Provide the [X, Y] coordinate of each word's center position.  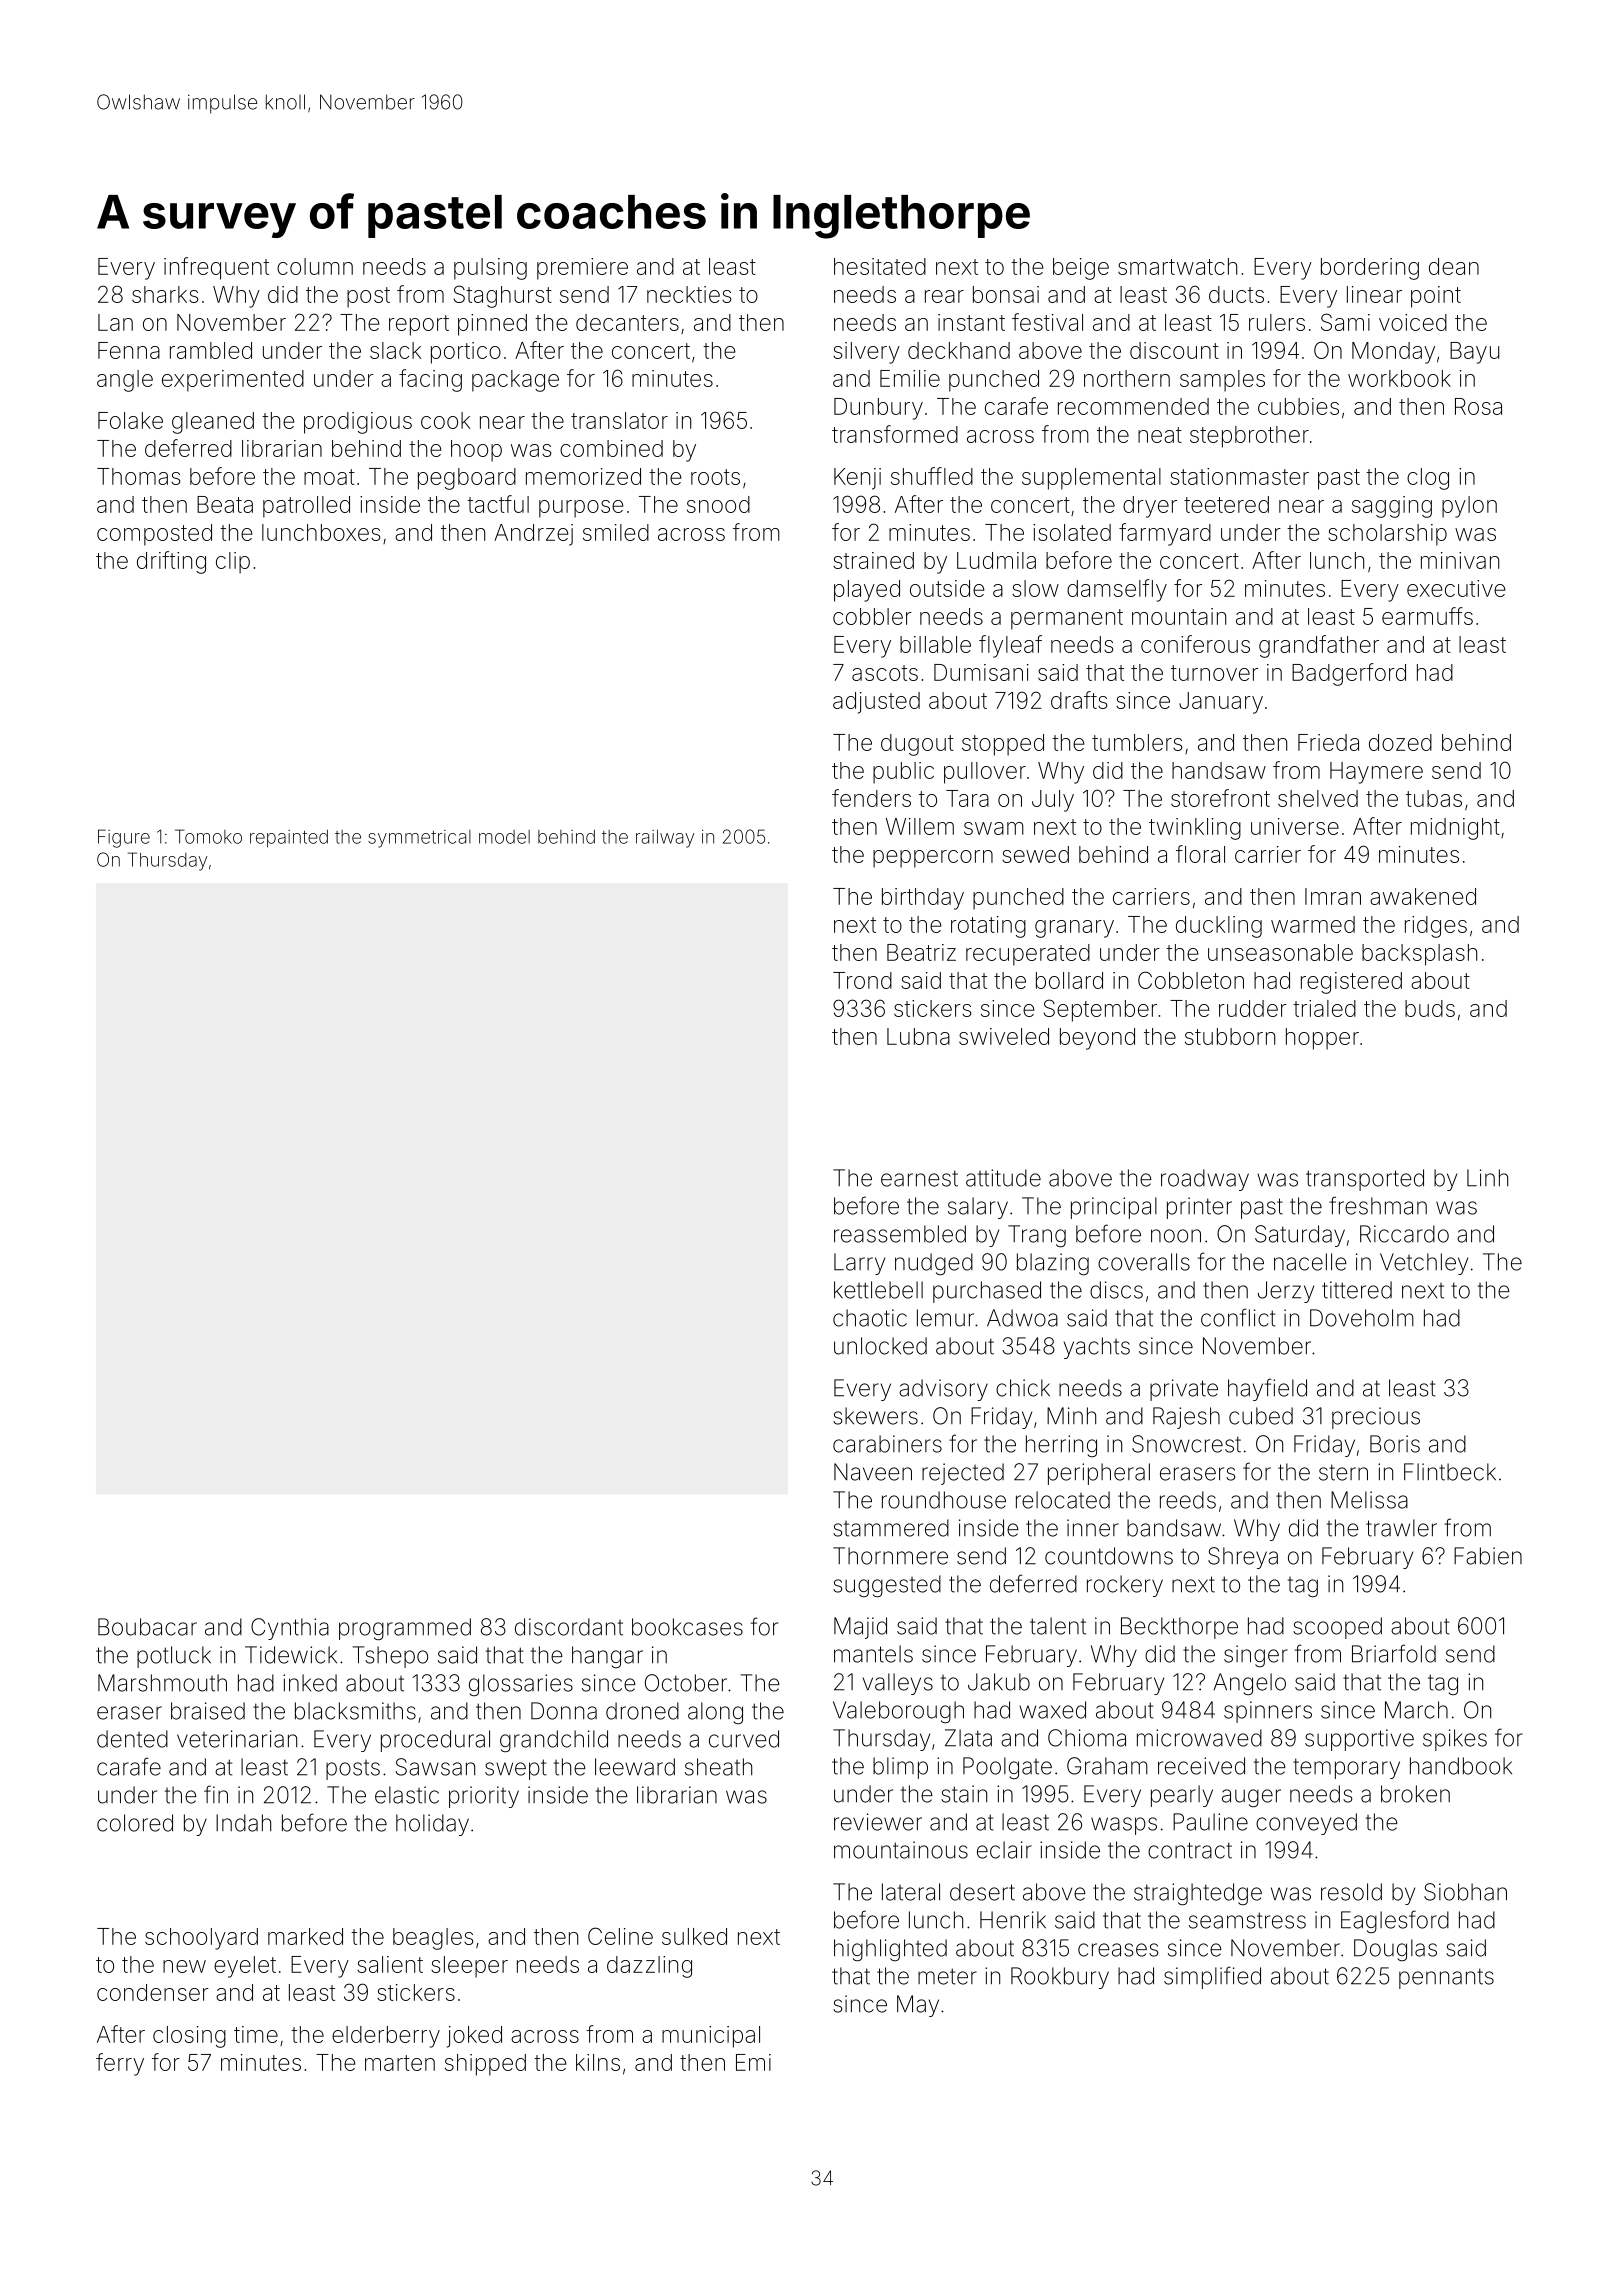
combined [611, 448]
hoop [476, 451]
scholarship [1387, 535]
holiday [432, 1825]
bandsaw [1174, 1528]
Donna [564, 1711]
